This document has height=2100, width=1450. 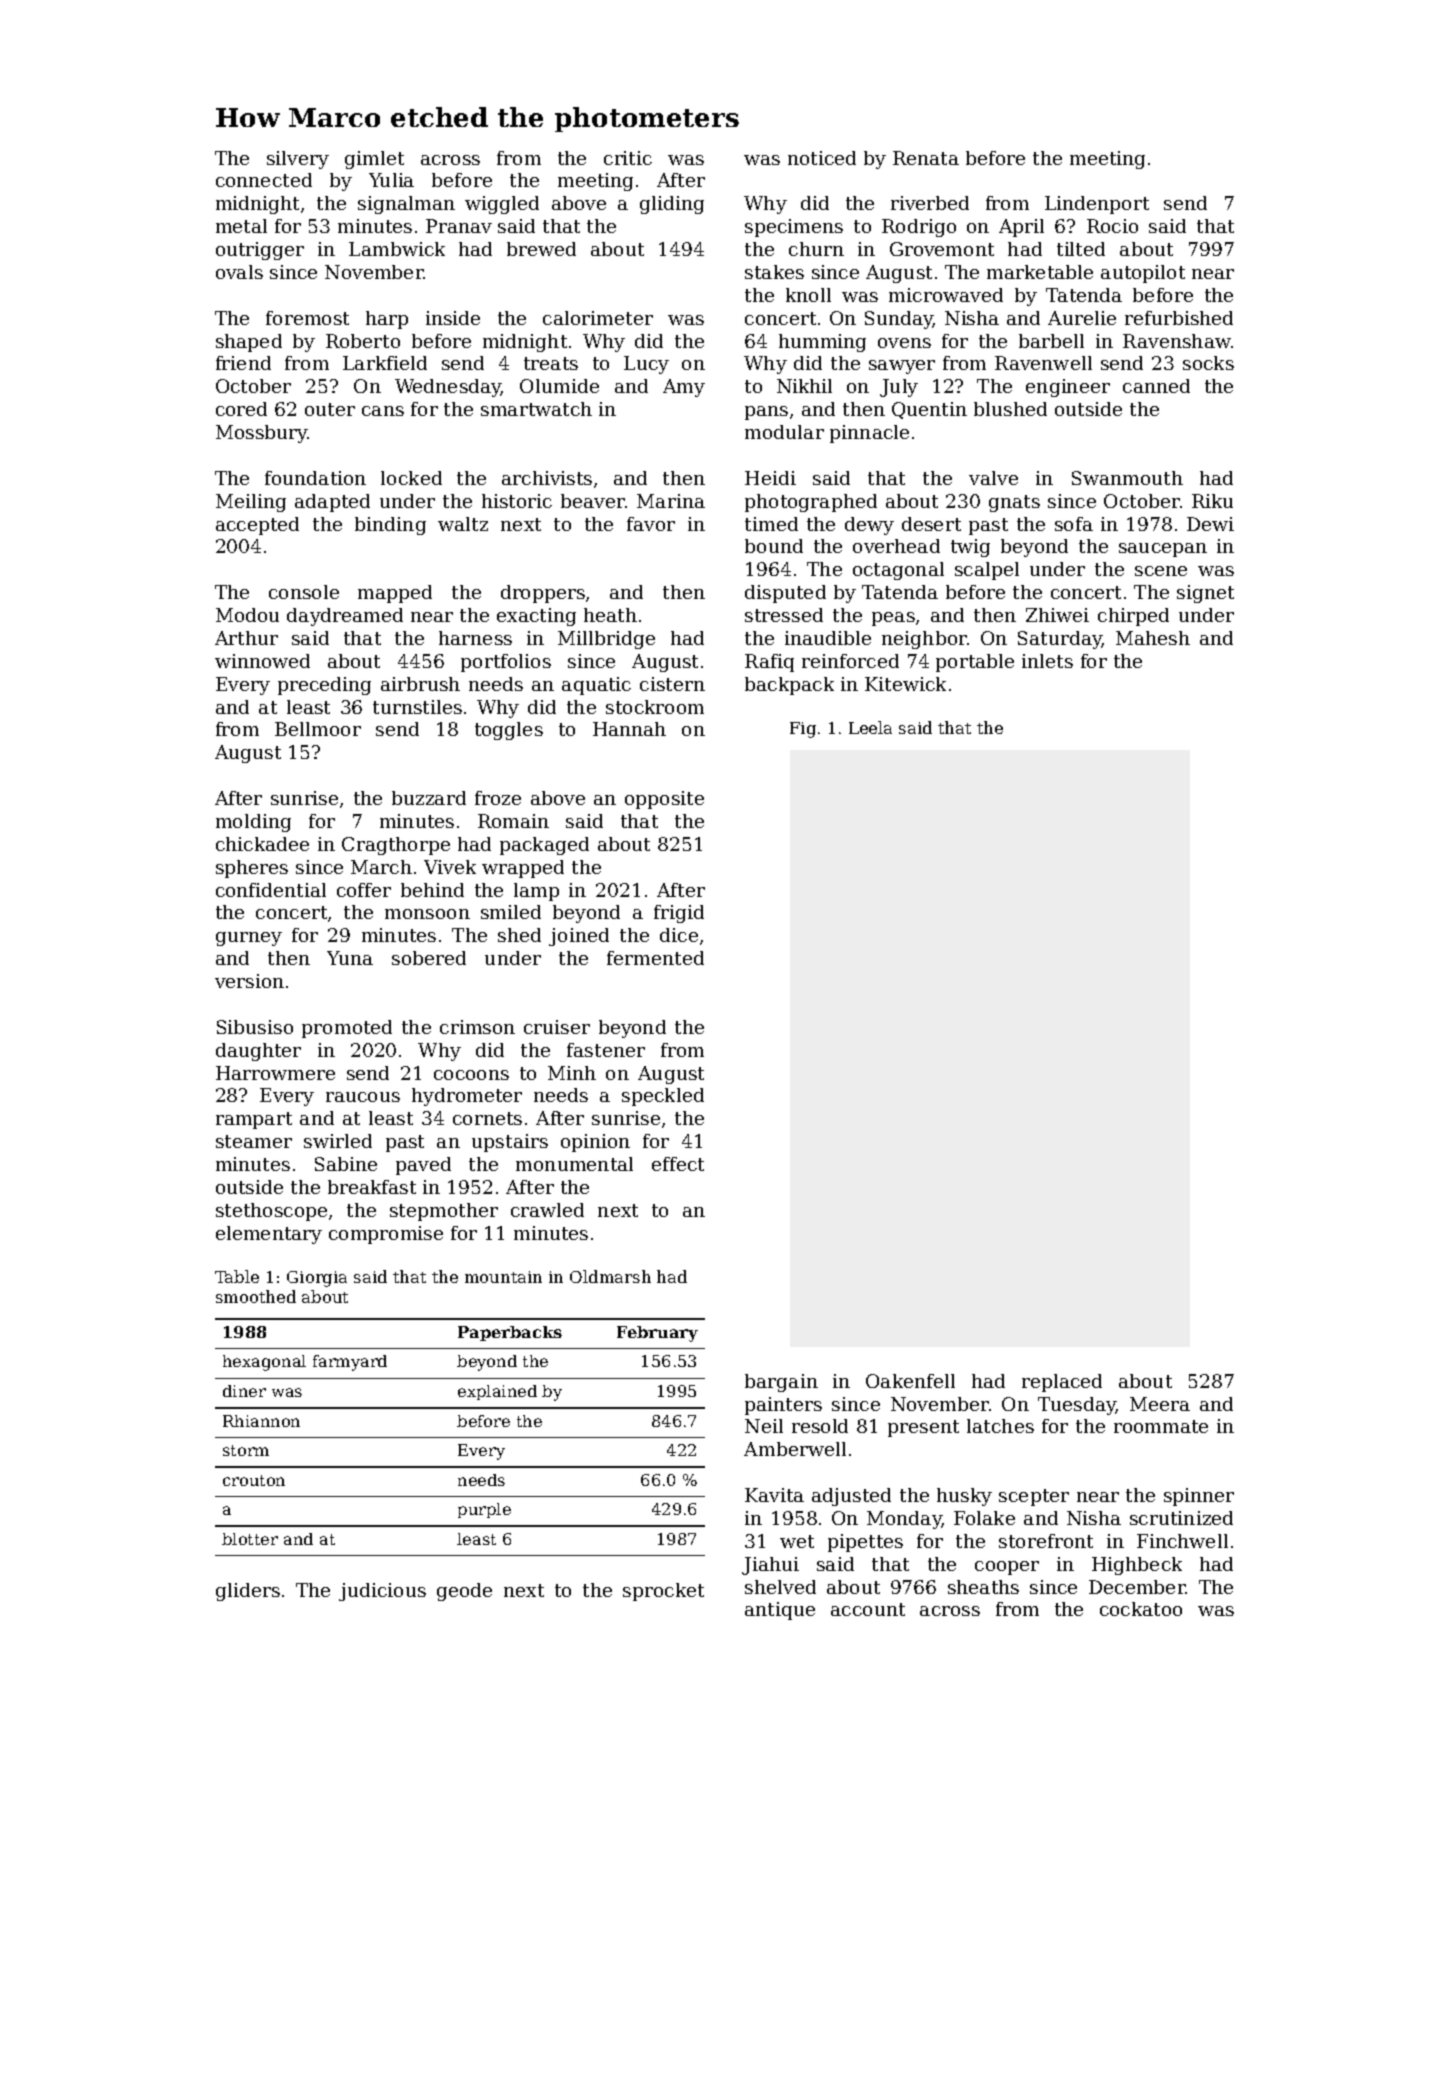 What do you see at coordinates (298, 160) in the document?
I see `silvery` at bounding box center [298, 160].
